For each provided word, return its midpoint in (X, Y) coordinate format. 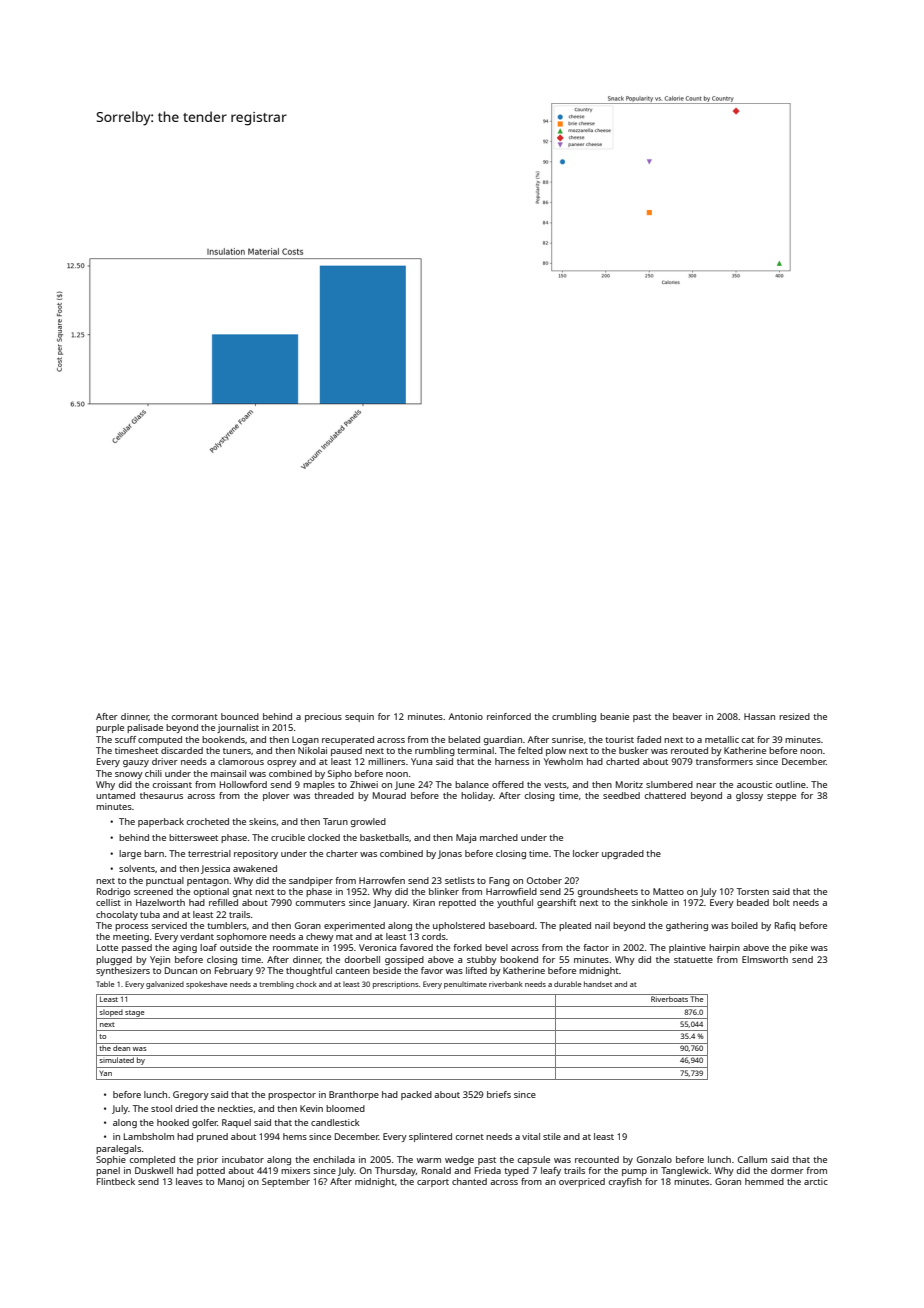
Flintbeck (116, 1181)
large (130, 854)
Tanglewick (685, 1171)
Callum (752, 1159)
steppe (781, 797)
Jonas (450, 854)
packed (416, 1095)
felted (530, 750)
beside (387, 970)
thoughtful (309, 971)
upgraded (623, 854)
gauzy (136, 763)
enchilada (334, 1159)
